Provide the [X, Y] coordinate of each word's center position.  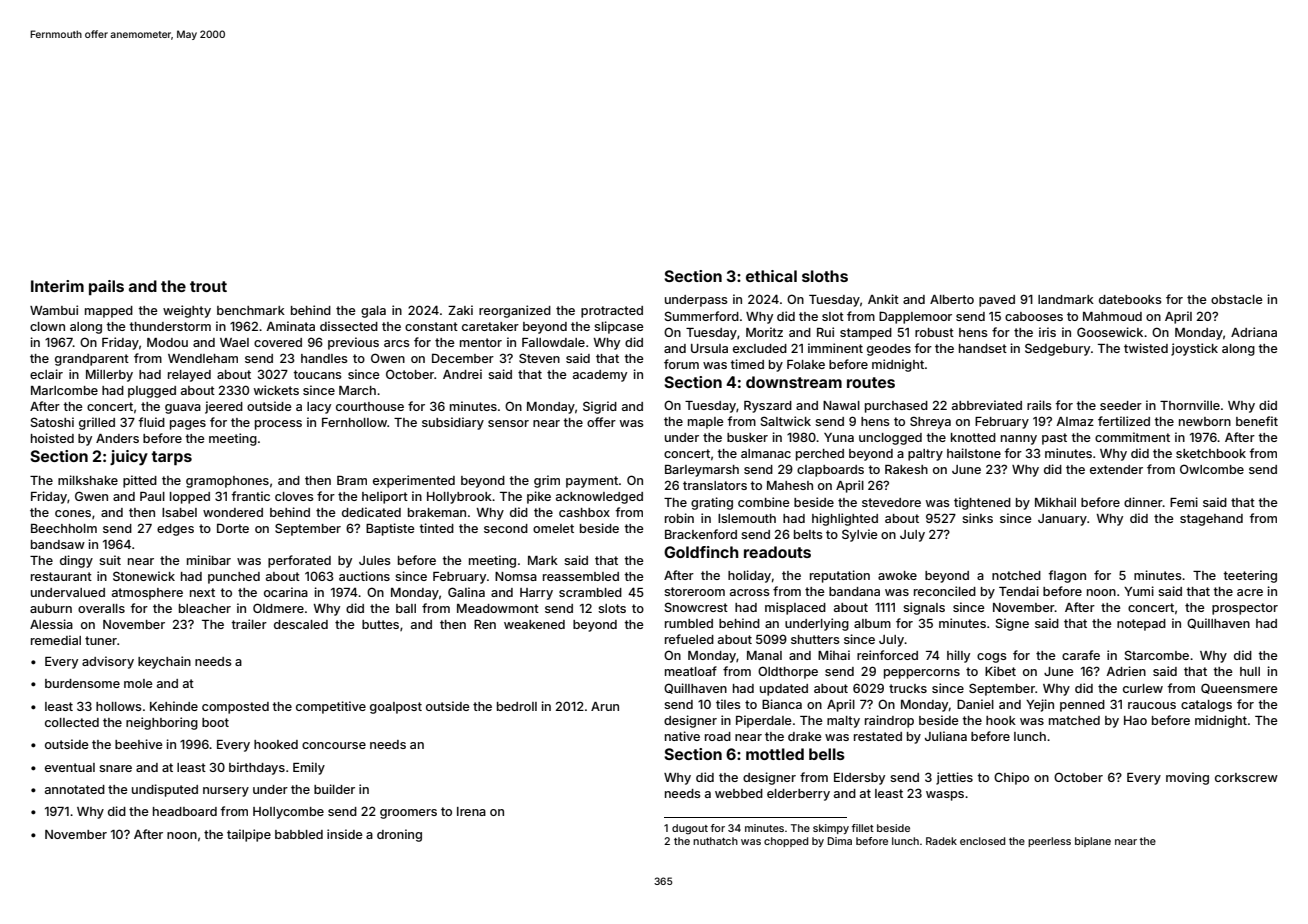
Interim [57, 286]
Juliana [946, 736]
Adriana [1254, 332]
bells [827, 754]
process [278, 425]
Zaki [460, 310]
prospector [1245, 609]
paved [997, 301]
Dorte [233, 528]
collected [72, 722]
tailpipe [249, 835]
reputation [840, 576]
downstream [794, 382]
